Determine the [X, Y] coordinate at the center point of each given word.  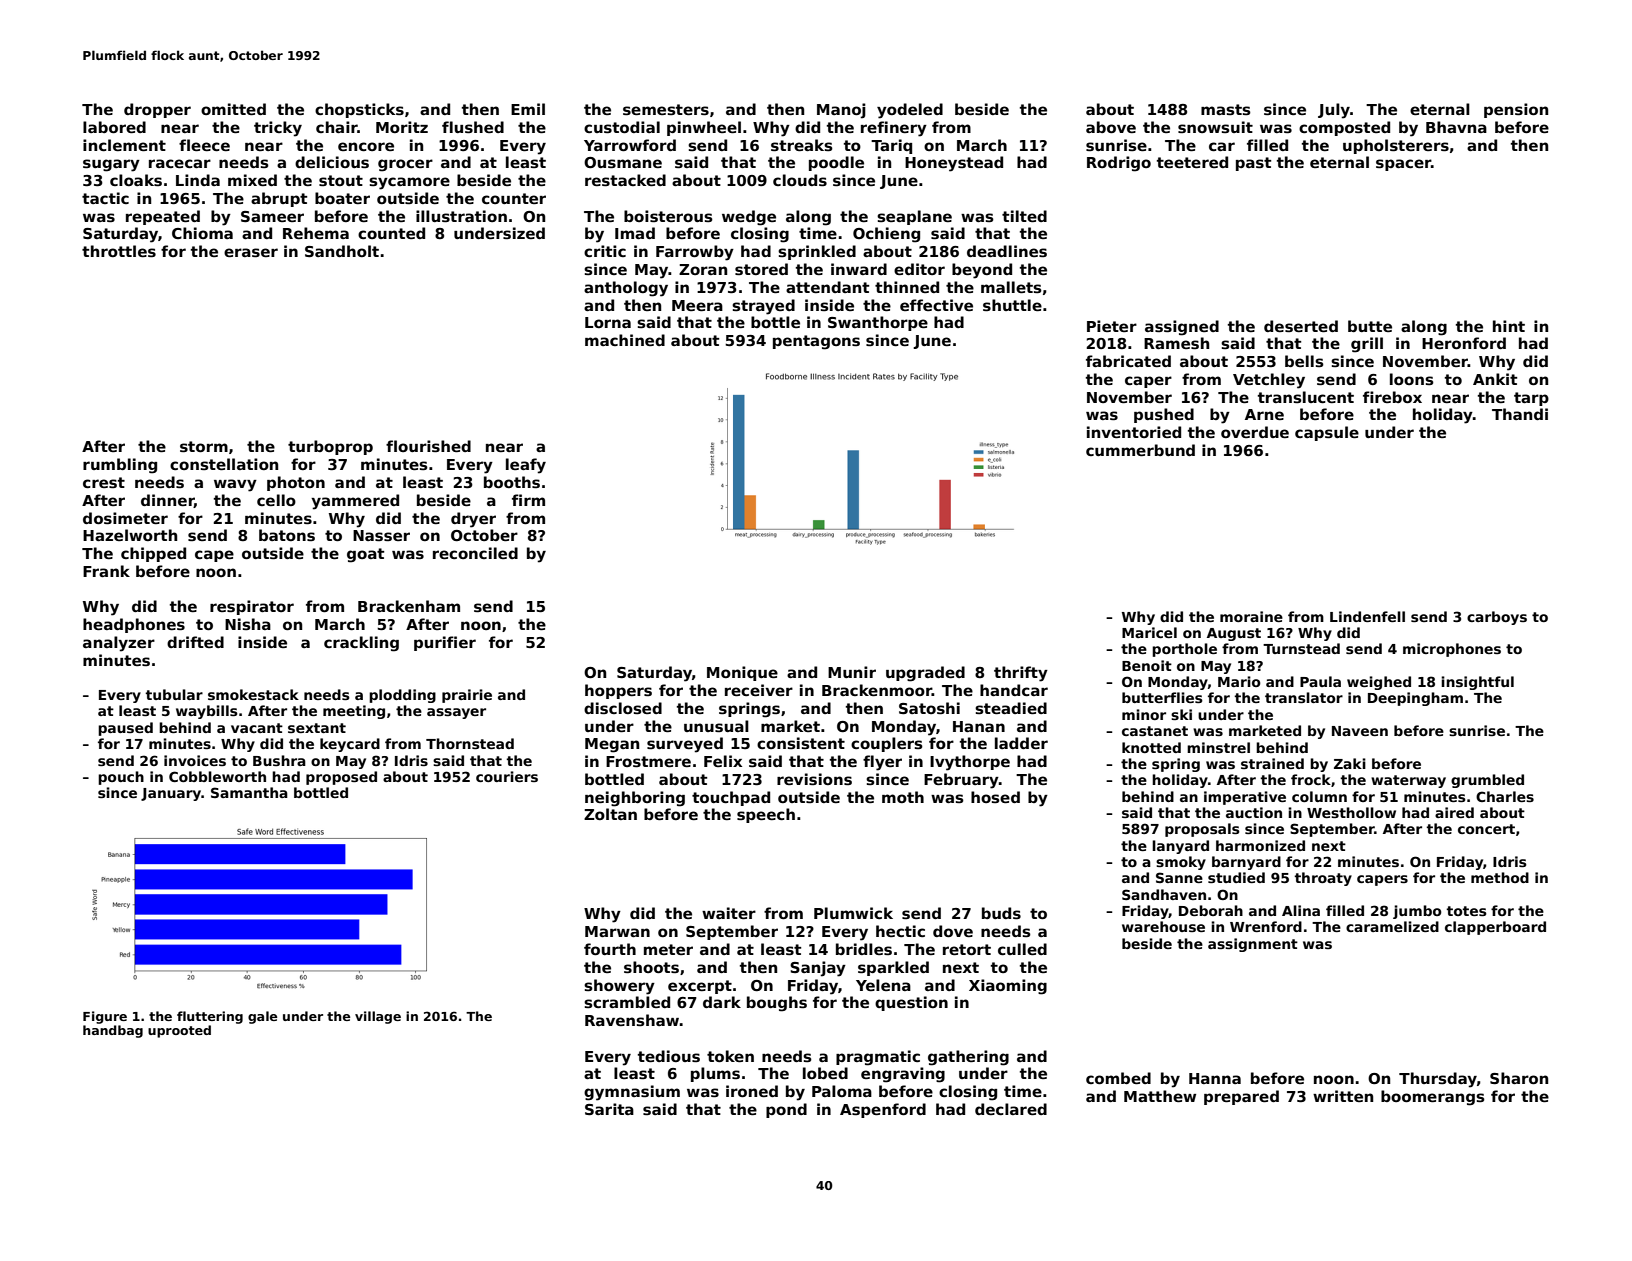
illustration [461, 216]
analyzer [119, 644]
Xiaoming [1008, 987]
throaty [1323, 879]
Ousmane [623, 162]
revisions [814, 779]
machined [625, 340]
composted [1344, 128]
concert [1486, 829]
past [1253, 164]
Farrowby [695, 253]
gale [262, 1017]
